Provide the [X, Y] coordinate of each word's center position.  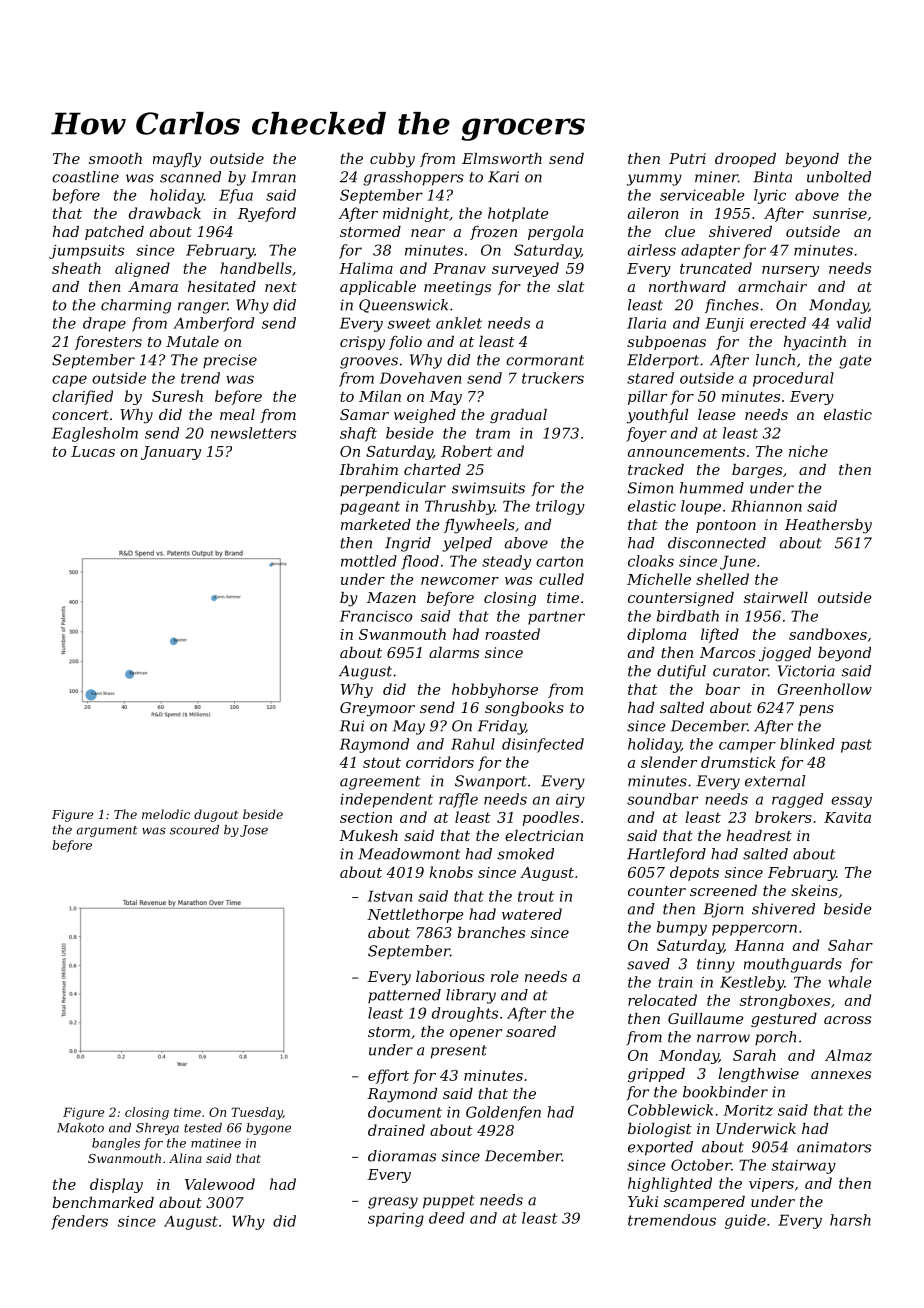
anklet [459, 323]
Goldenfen [503, 1113]
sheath [76, 268]
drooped [745, 160]
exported [660, 1148]
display [116, 1185]
